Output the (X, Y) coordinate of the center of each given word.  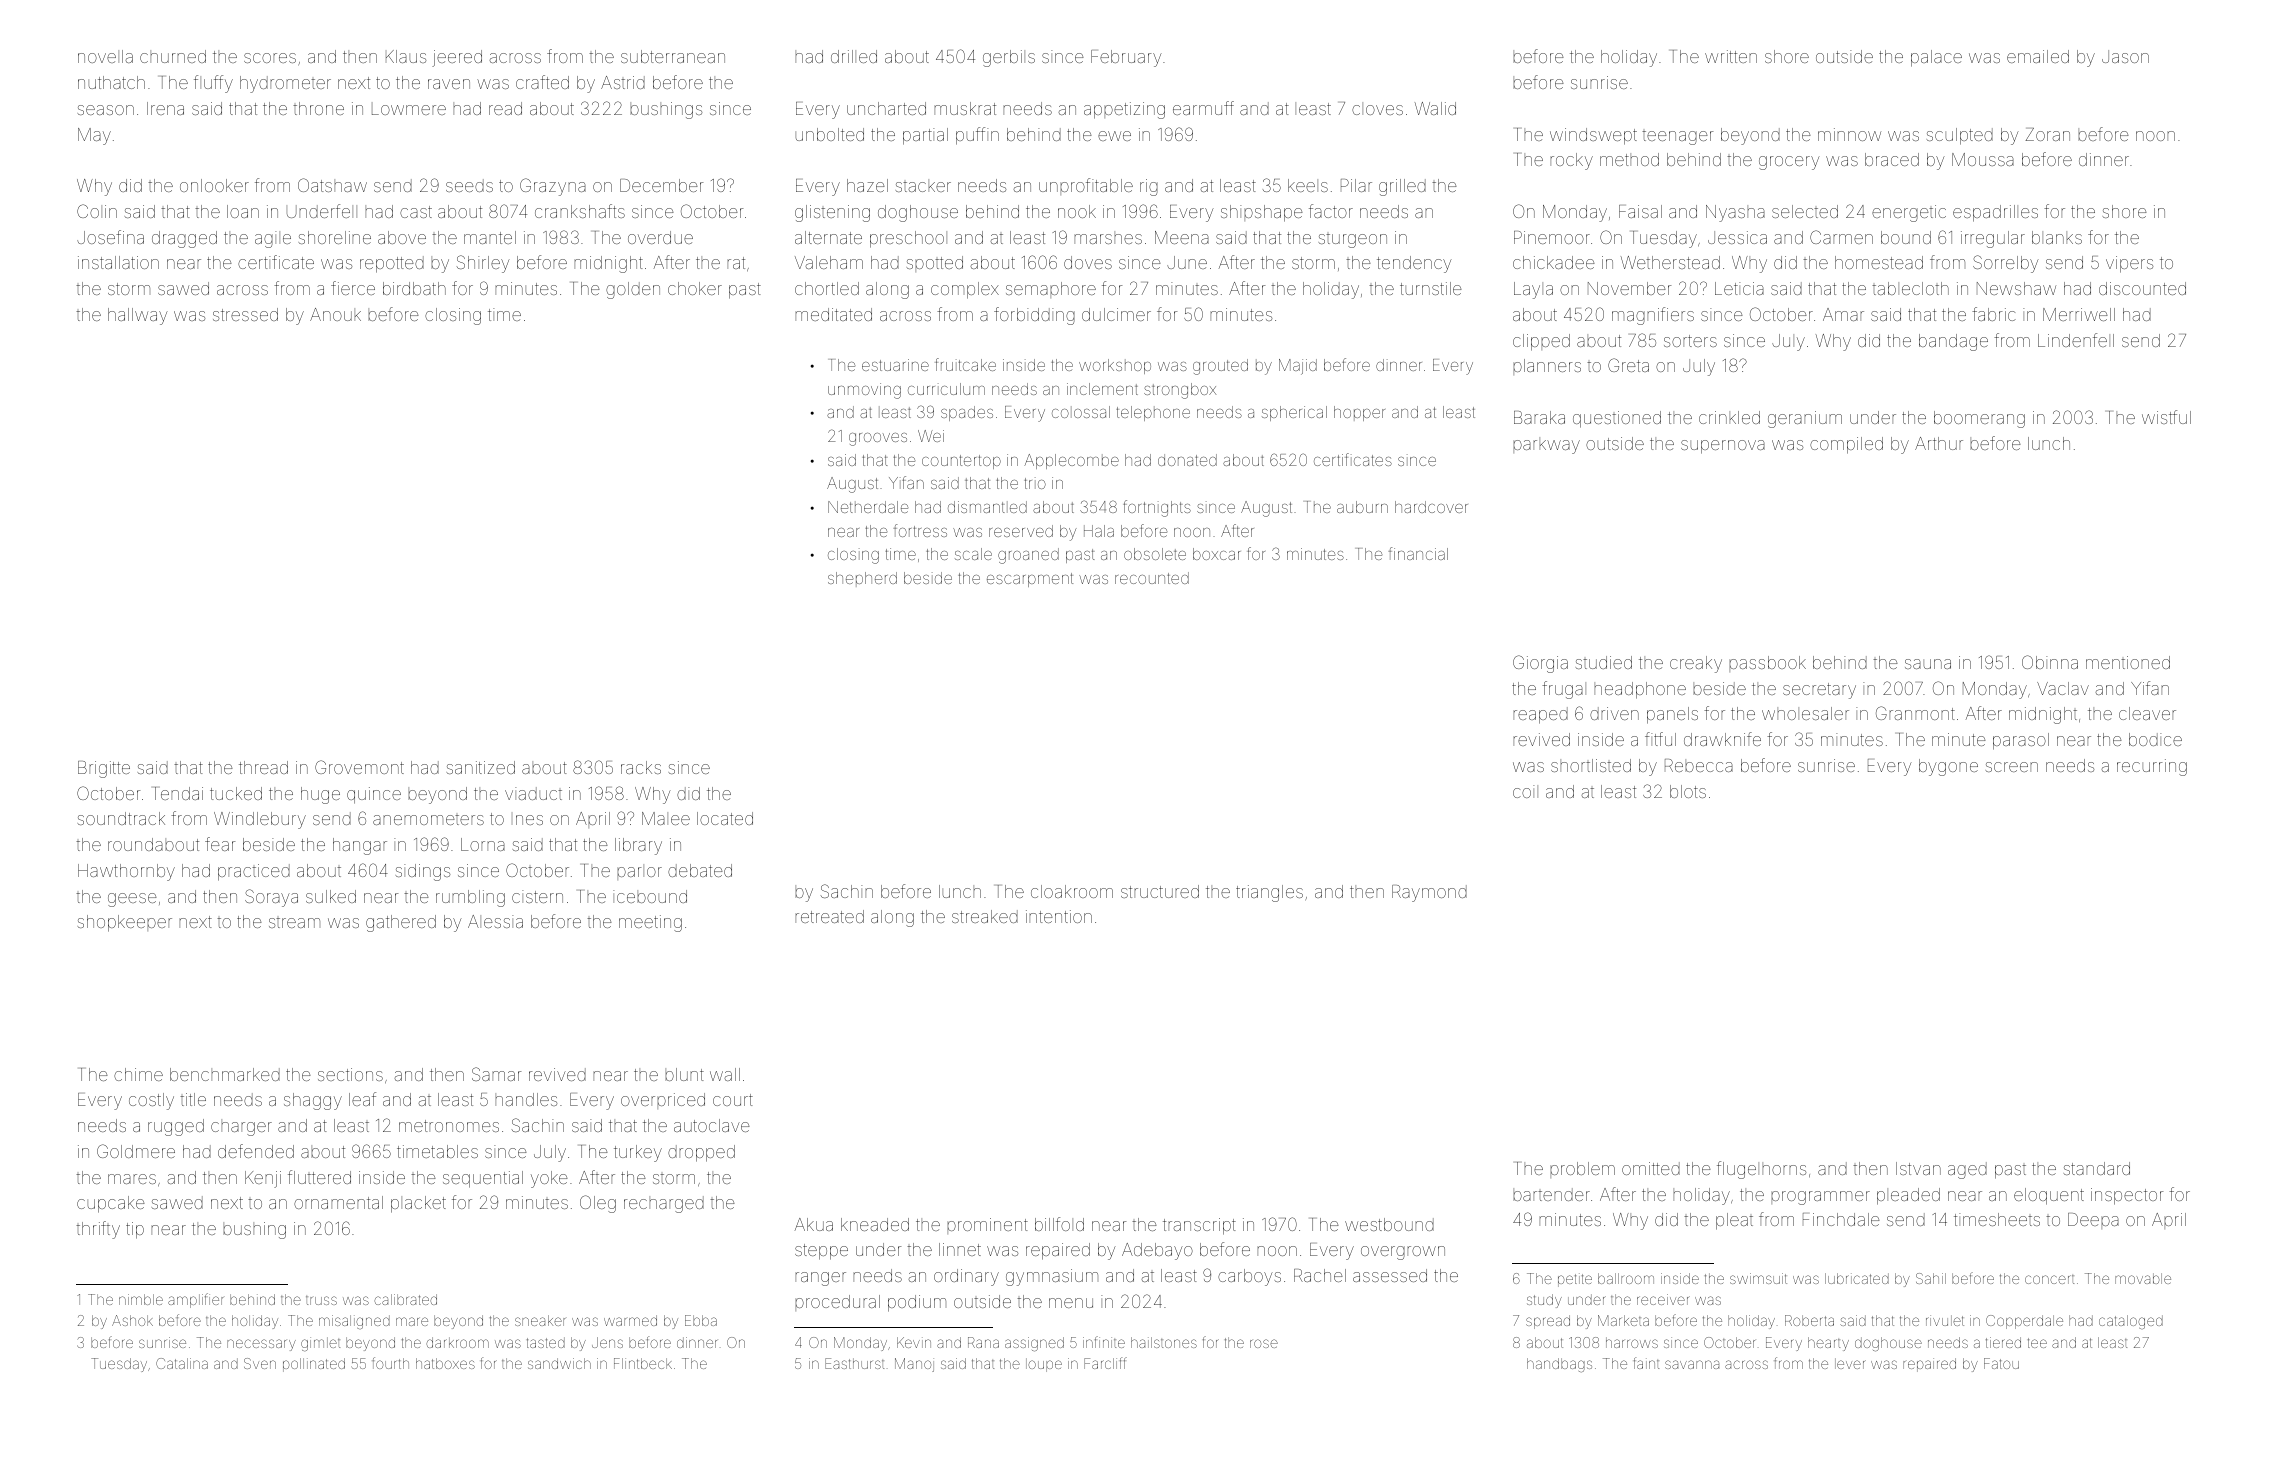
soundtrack (121, 818)
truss (321, 1300)
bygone (1948, 767)
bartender (1551, 1194)
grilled (1402, 187)
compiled (1846, 445)
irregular (1993, 239)
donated (1187, 460)
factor (1331, 211)
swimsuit (1758, 1278)
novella (105, 56)
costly (151, 1101)
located (725, 818)
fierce (353, 288)
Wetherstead (1670, 262)
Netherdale (868, 507)
